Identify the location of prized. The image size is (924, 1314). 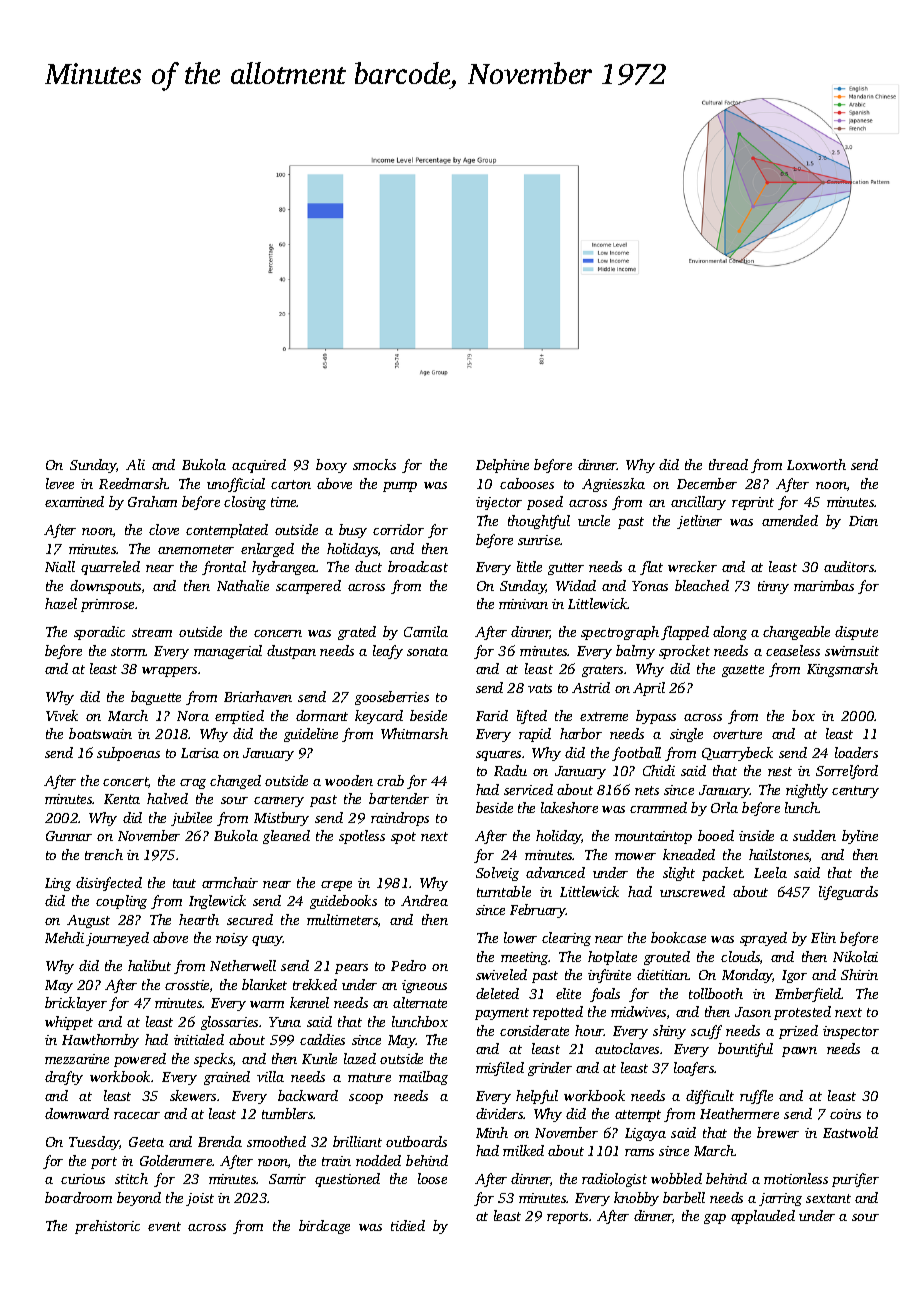
(798, 1032).
